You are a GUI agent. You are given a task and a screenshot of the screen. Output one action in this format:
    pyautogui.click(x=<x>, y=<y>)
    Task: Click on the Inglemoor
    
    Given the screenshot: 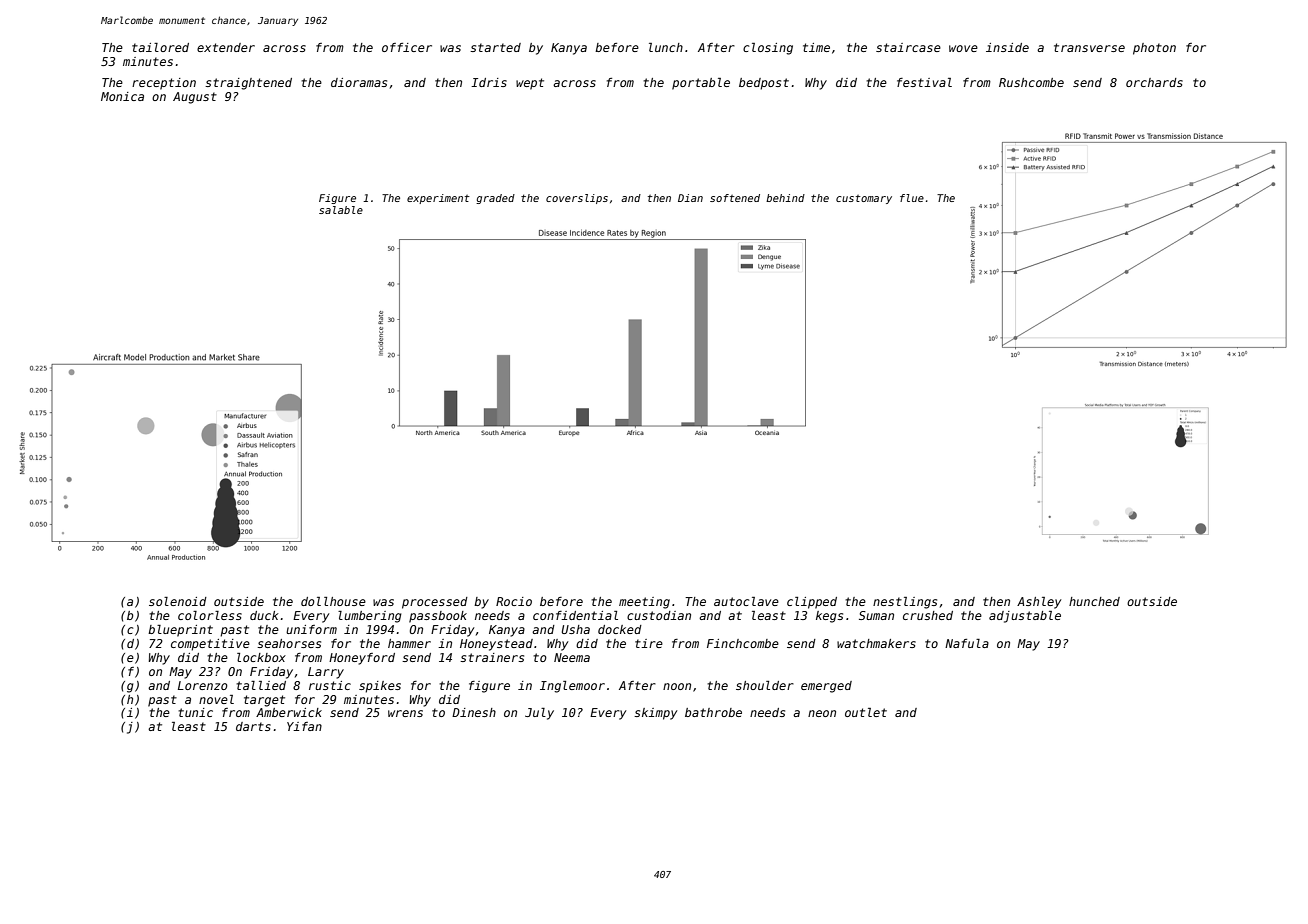 What is the action you would take?
    pyautogui.click(x=572, y=687)
